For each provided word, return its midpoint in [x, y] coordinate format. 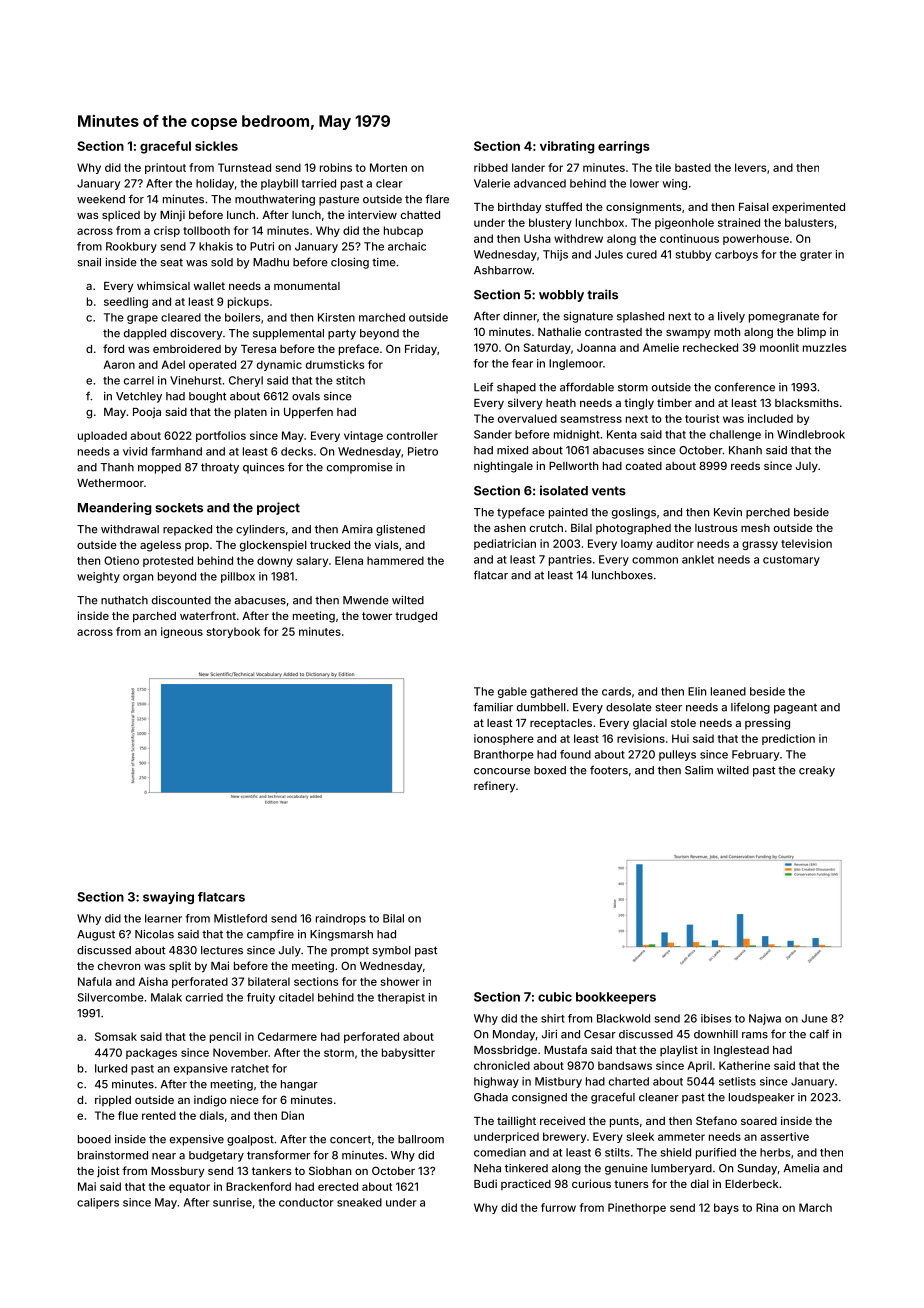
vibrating [567, 147]
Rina [767, 1207]
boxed [550, 770]
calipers [98, 1203]
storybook [233, 632]
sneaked [359, 1202]
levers [750, 167]
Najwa [765, 1019]
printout [165, 168]
